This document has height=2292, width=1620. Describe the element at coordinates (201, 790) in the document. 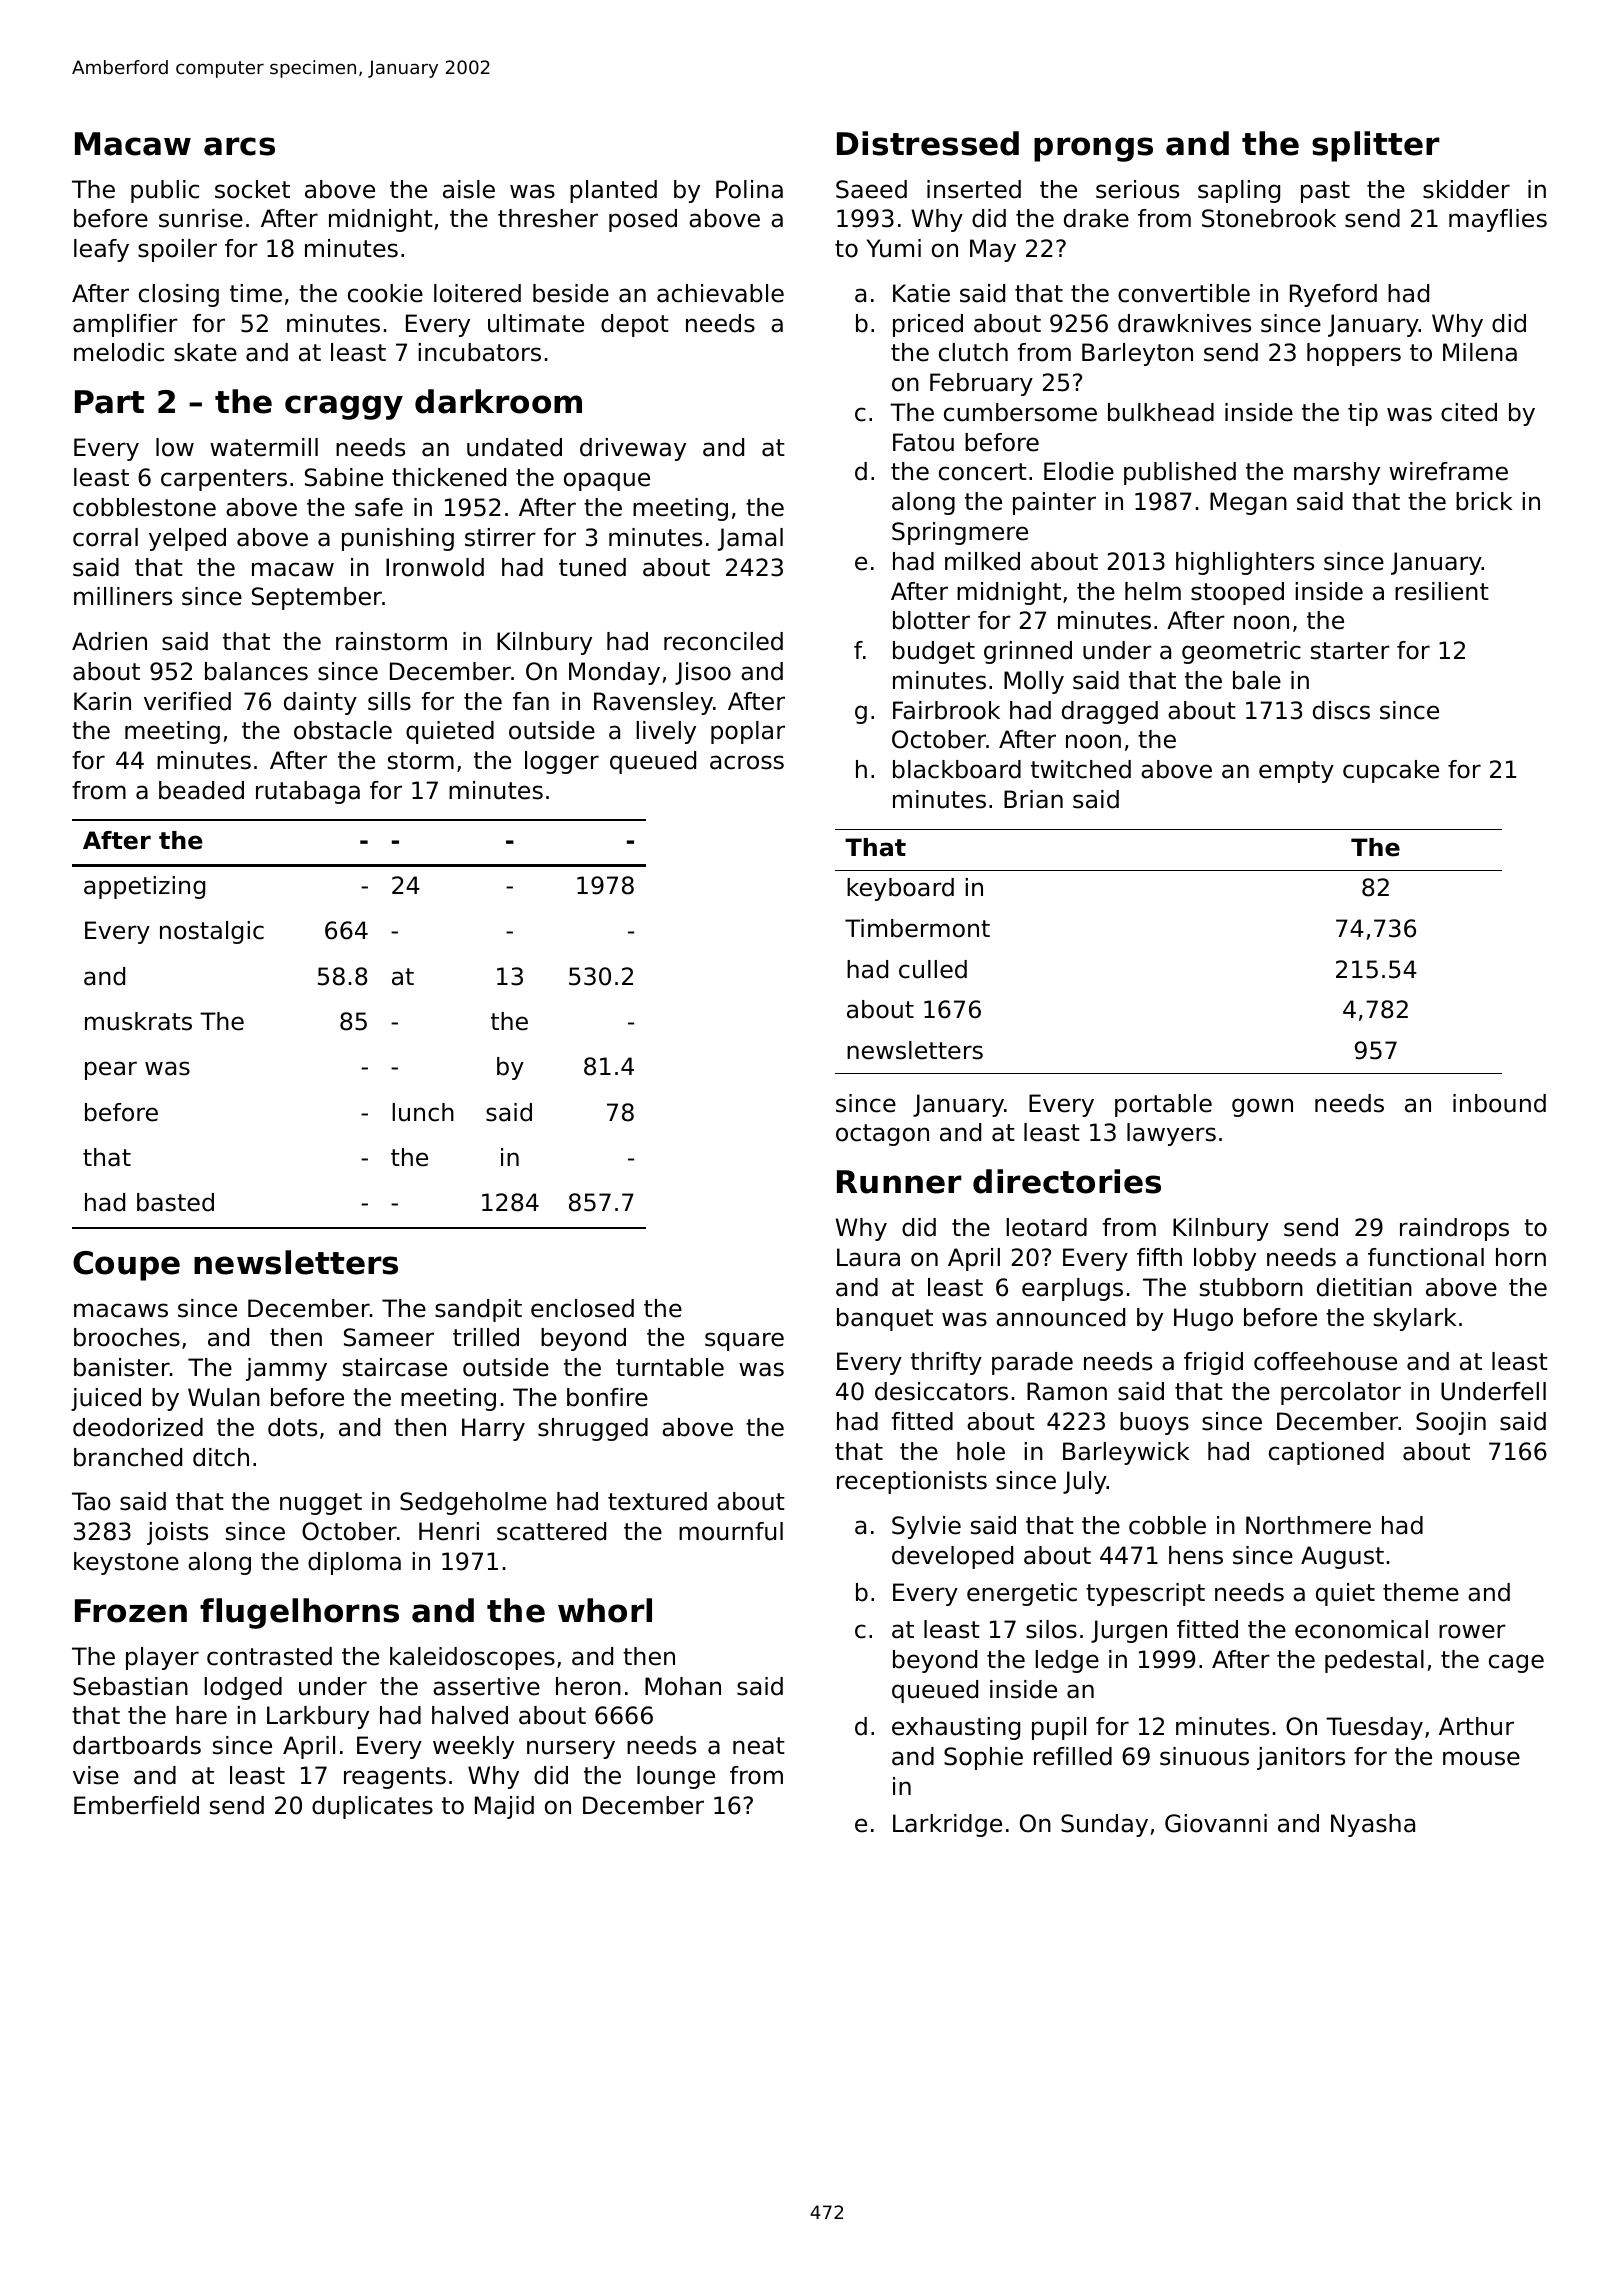

I see `beaded` at that location.
